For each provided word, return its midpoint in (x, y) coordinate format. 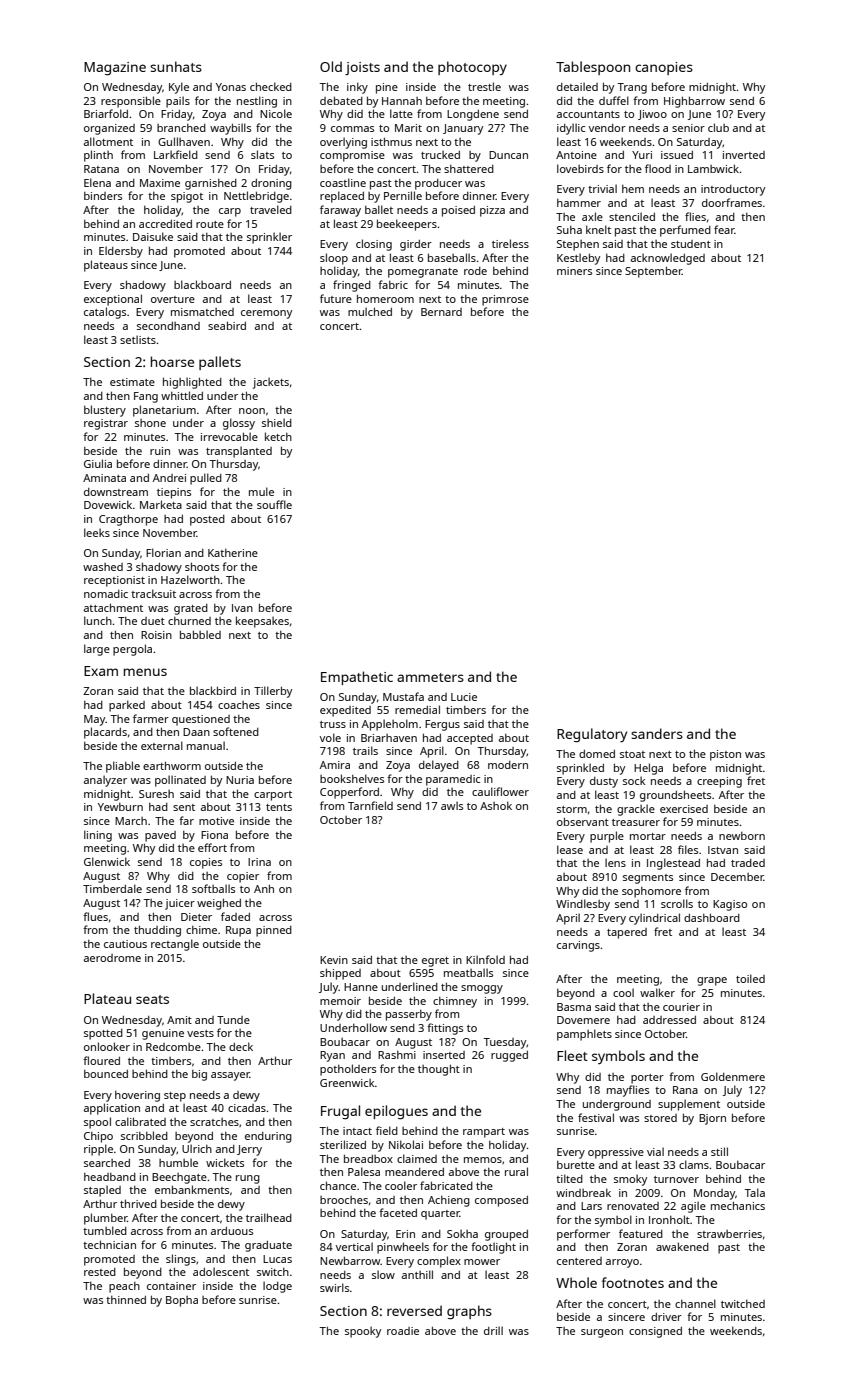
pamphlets (584, 1035)
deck (241, 1046)
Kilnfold (485, 959)
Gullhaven (184, 141)
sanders (657, 733)
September (653, 272)
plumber (105, 1219)
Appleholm (390, 725)
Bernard (441, 312)
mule (261, 491)
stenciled (632, 216)
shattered (469, 169)
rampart (484, 1133)
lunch (98, 620)
